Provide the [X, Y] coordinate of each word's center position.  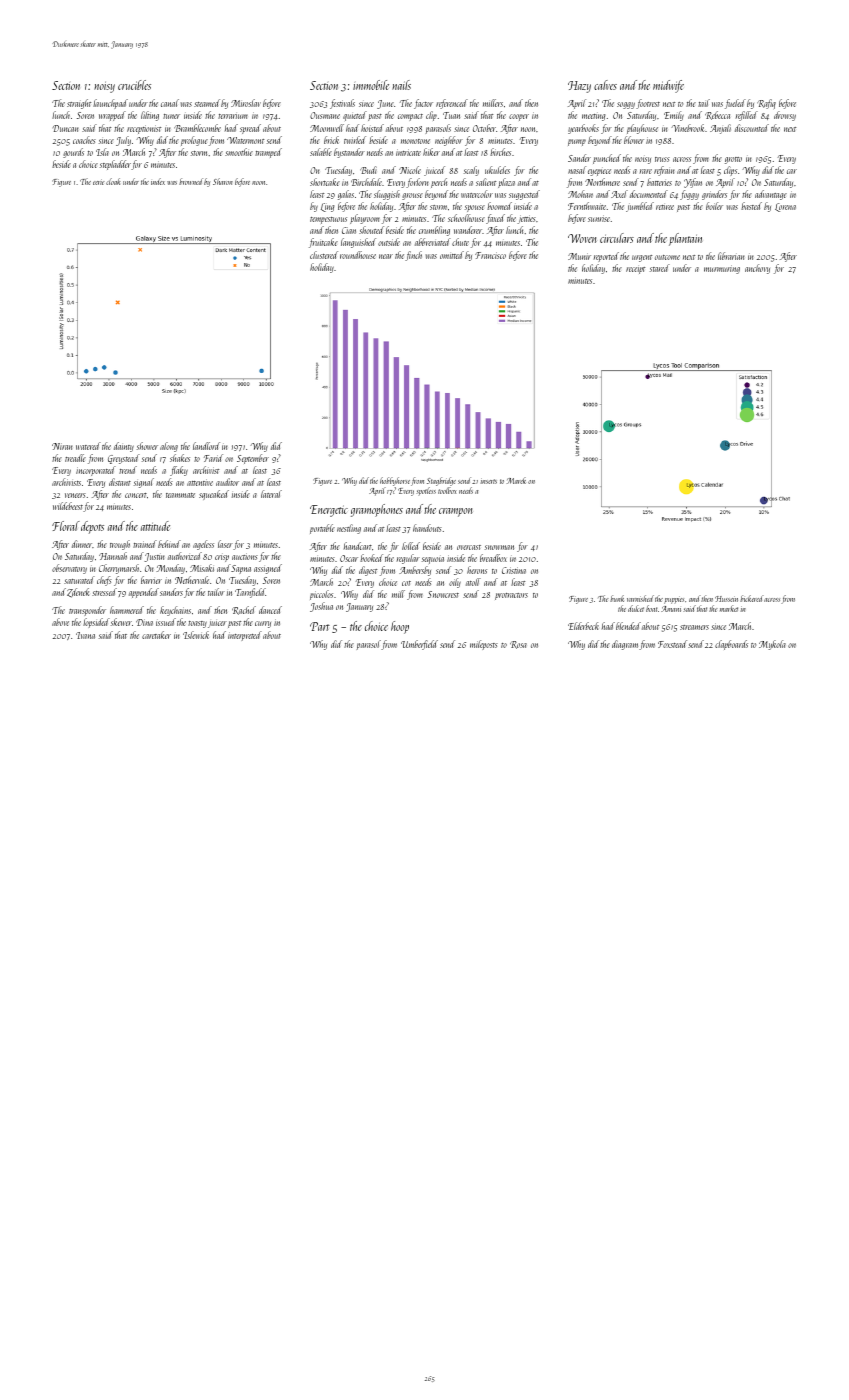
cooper [519, 117]
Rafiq [766, 104]
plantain [685, 239]
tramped [268, 153]
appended [144, 593]
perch [439, 183]
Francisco [490, 255]
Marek [516, 480]
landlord [206, 446]
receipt [635, 270]
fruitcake [323, 243]
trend [128, 470]
